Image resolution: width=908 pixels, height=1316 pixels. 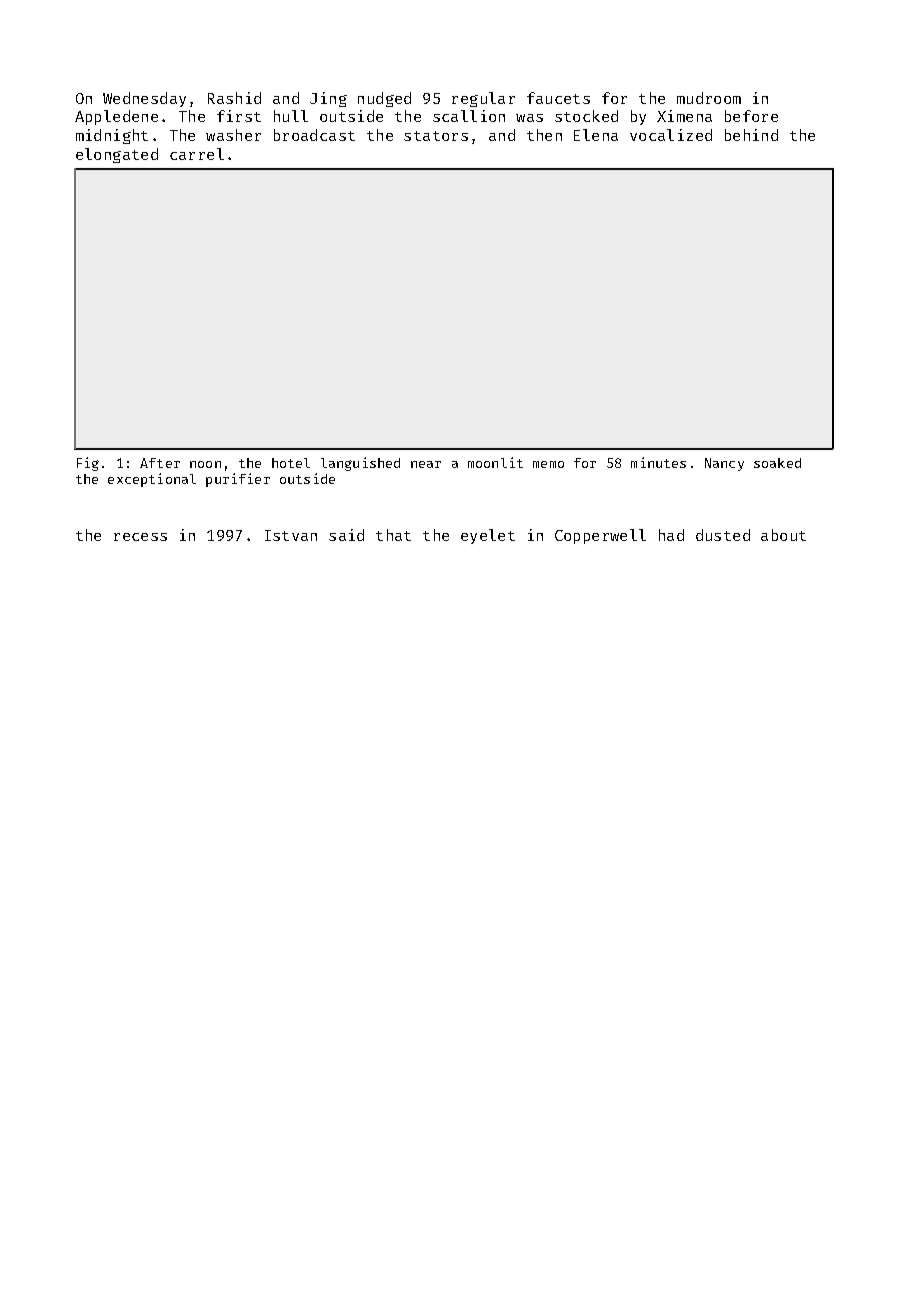 What do you see at coordinates (436, 136) in the document?
I see `stators` at bounding box center [436, 136].
